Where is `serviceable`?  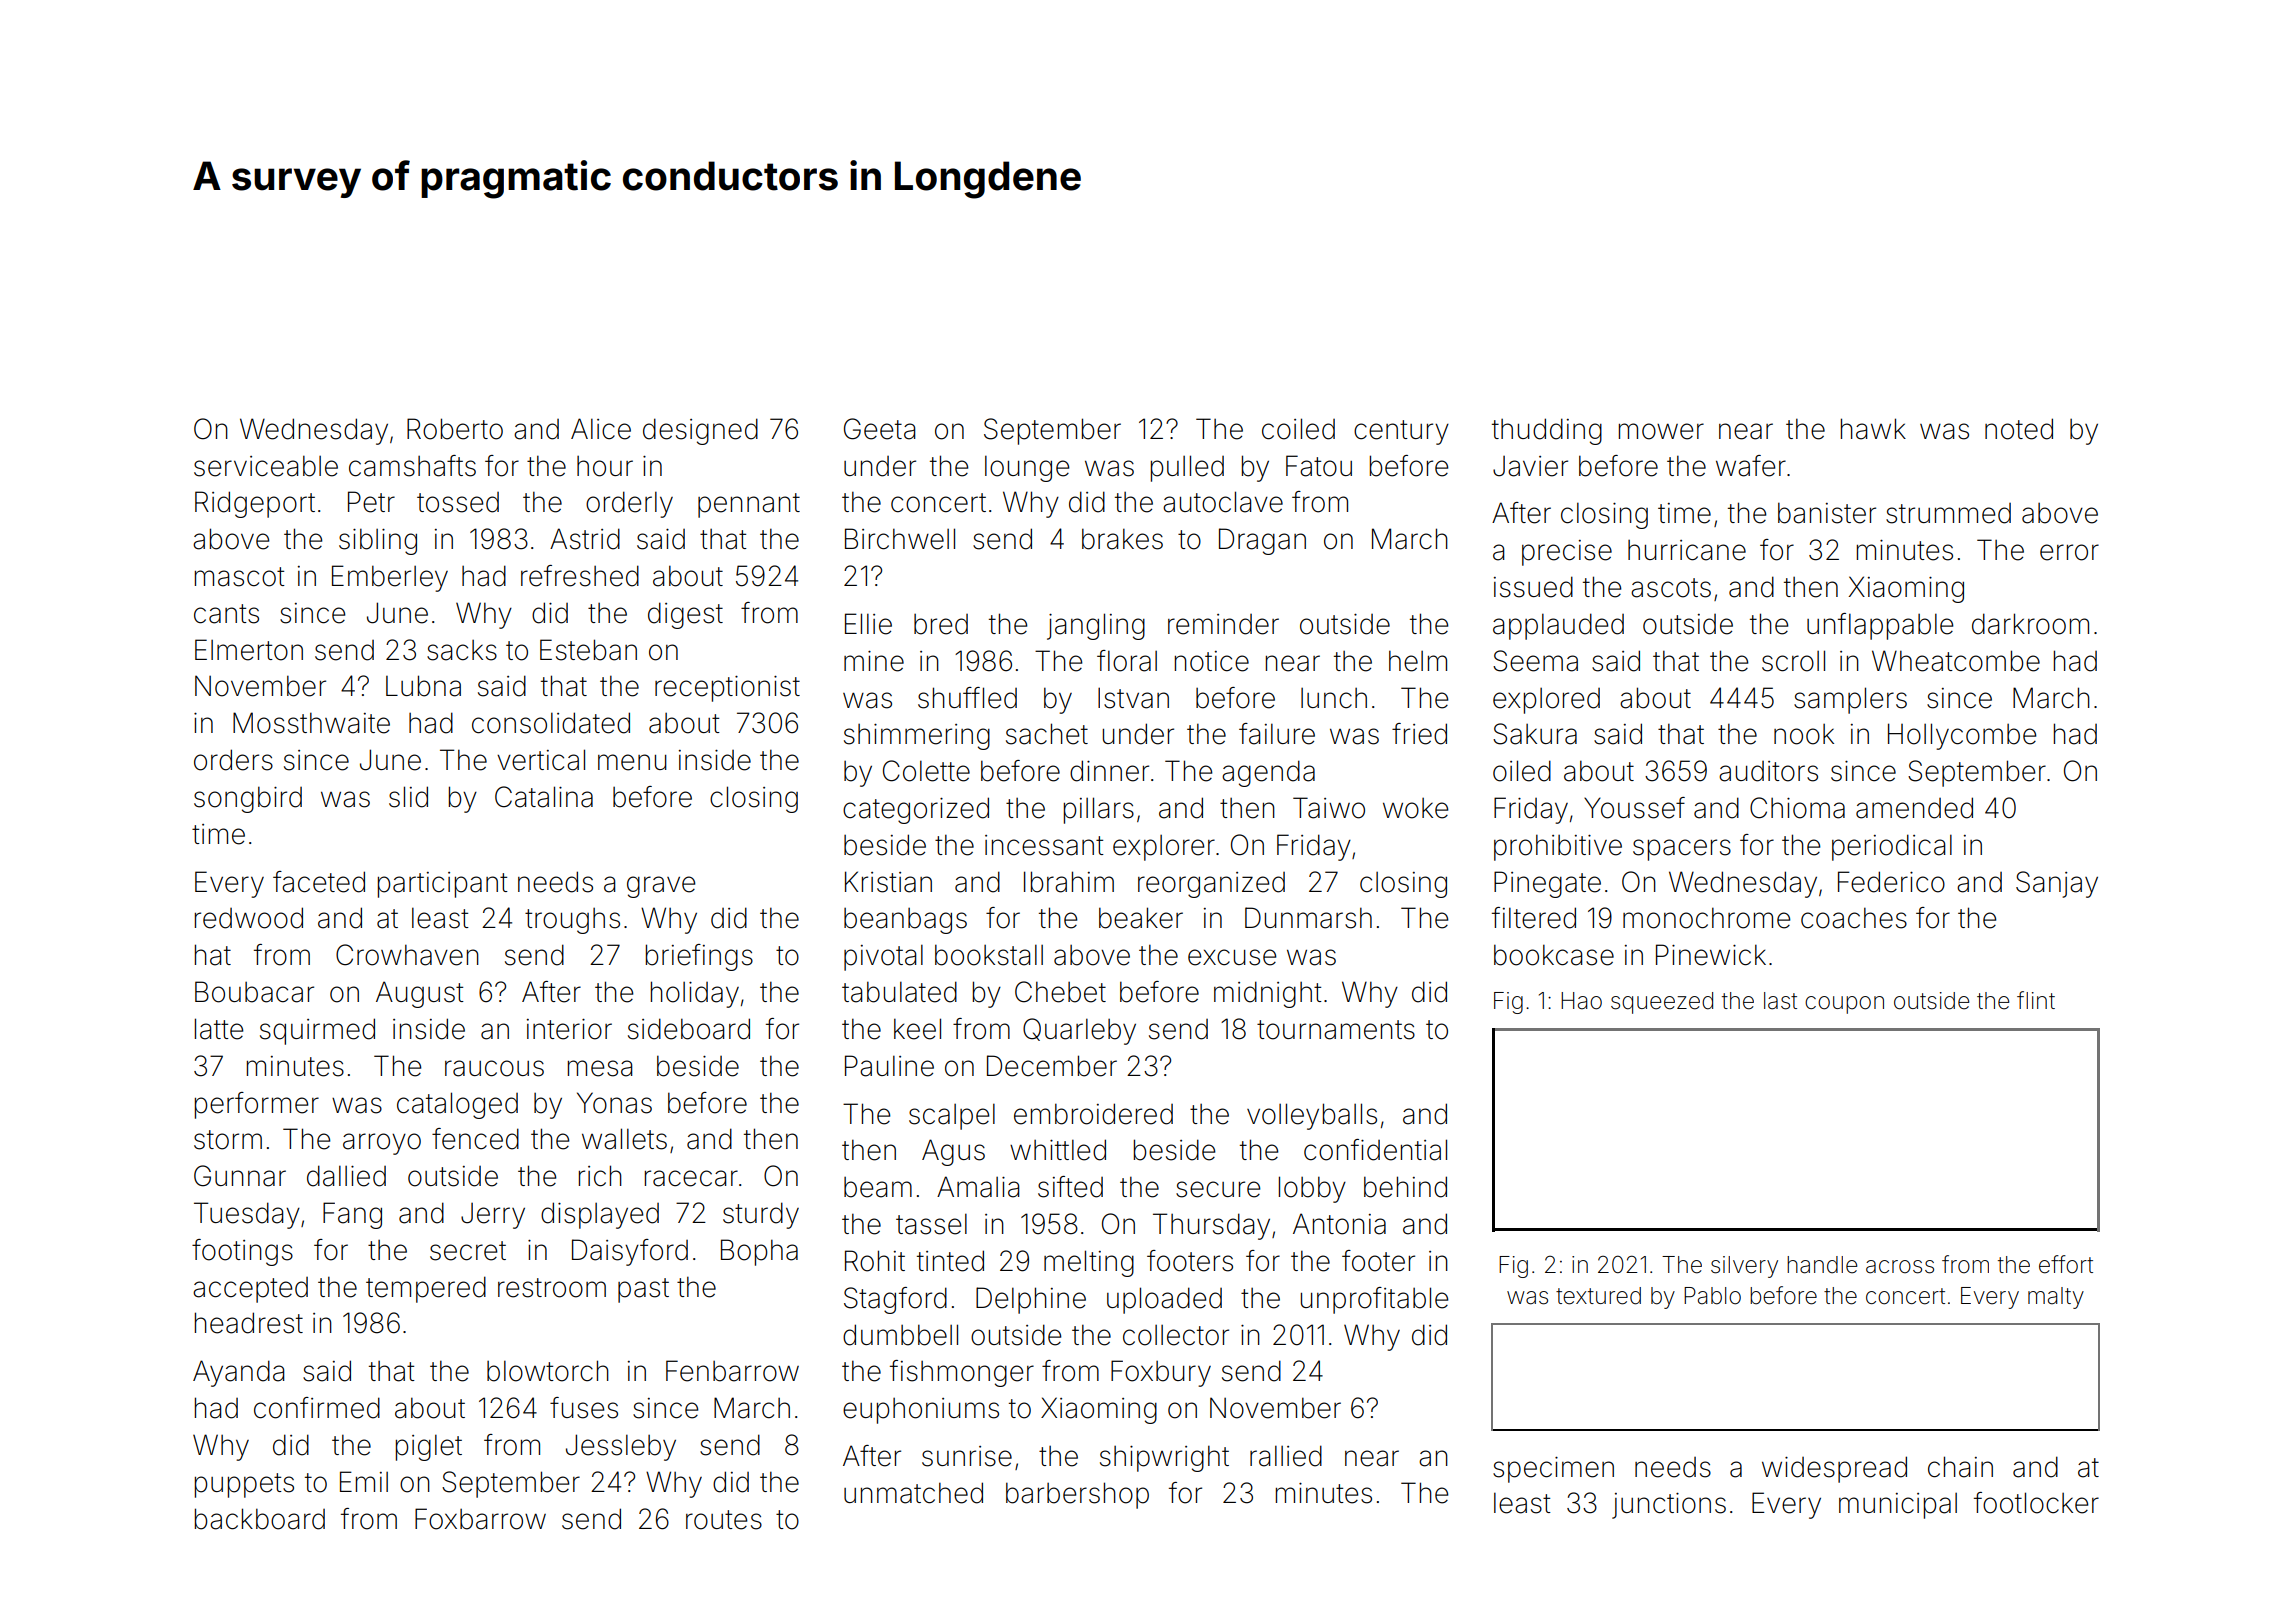 serviceable is located at coordinates (266, 466).
